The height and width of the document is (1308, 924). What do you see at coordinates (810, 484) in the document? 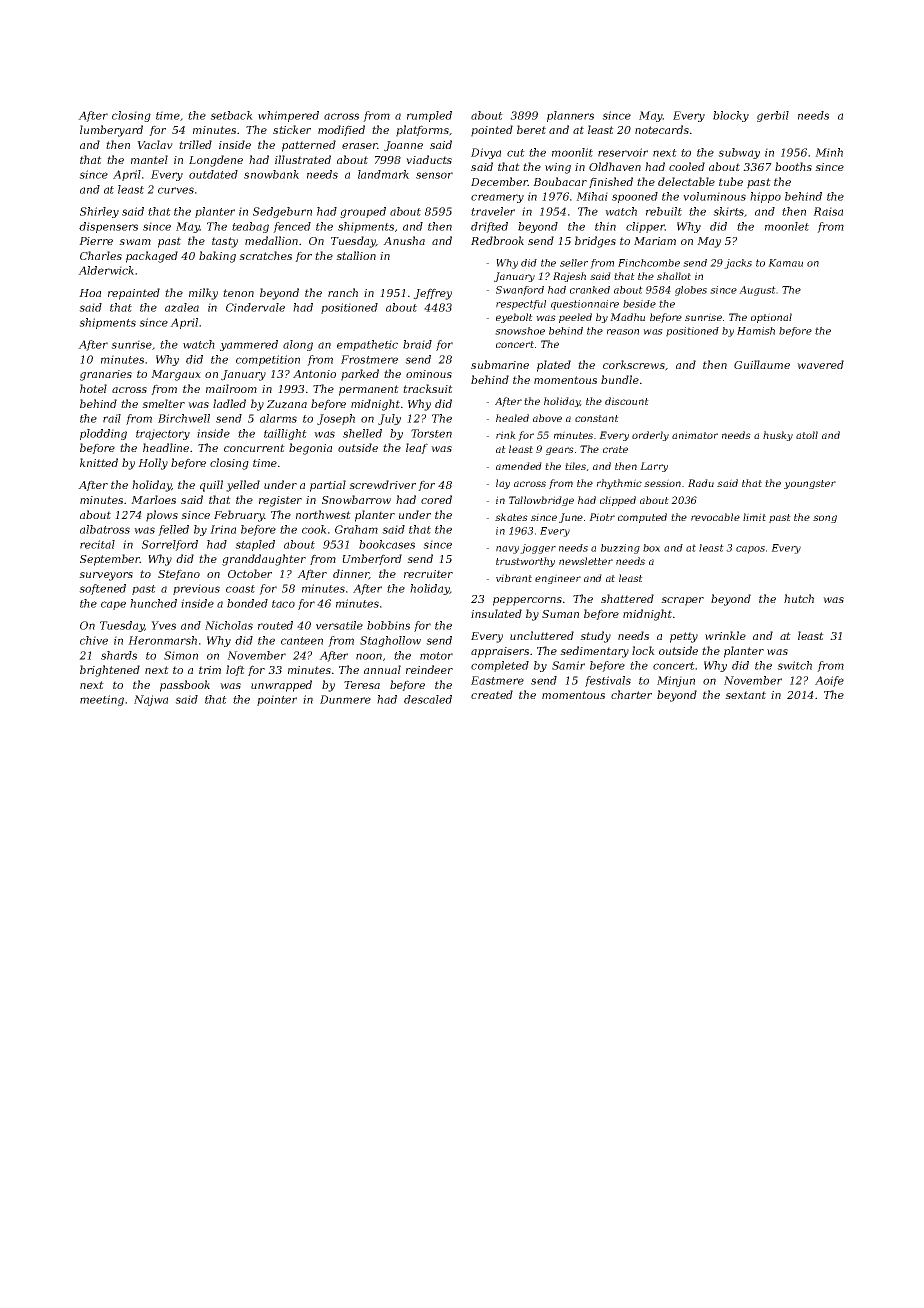
I see `youngster` at bounding box center [810, 484].
